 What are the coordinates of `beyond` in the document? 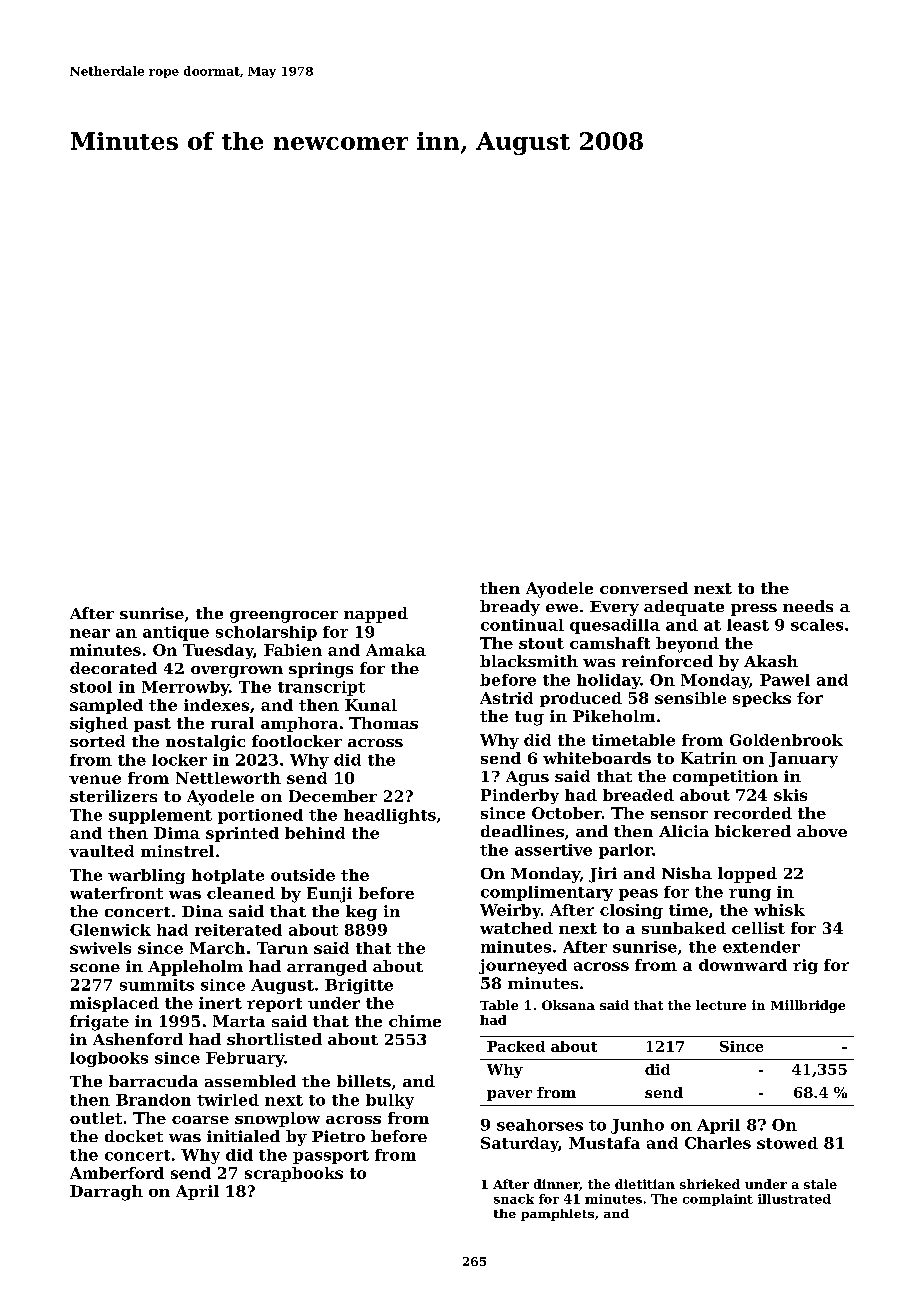 It's located at (687, 645).
